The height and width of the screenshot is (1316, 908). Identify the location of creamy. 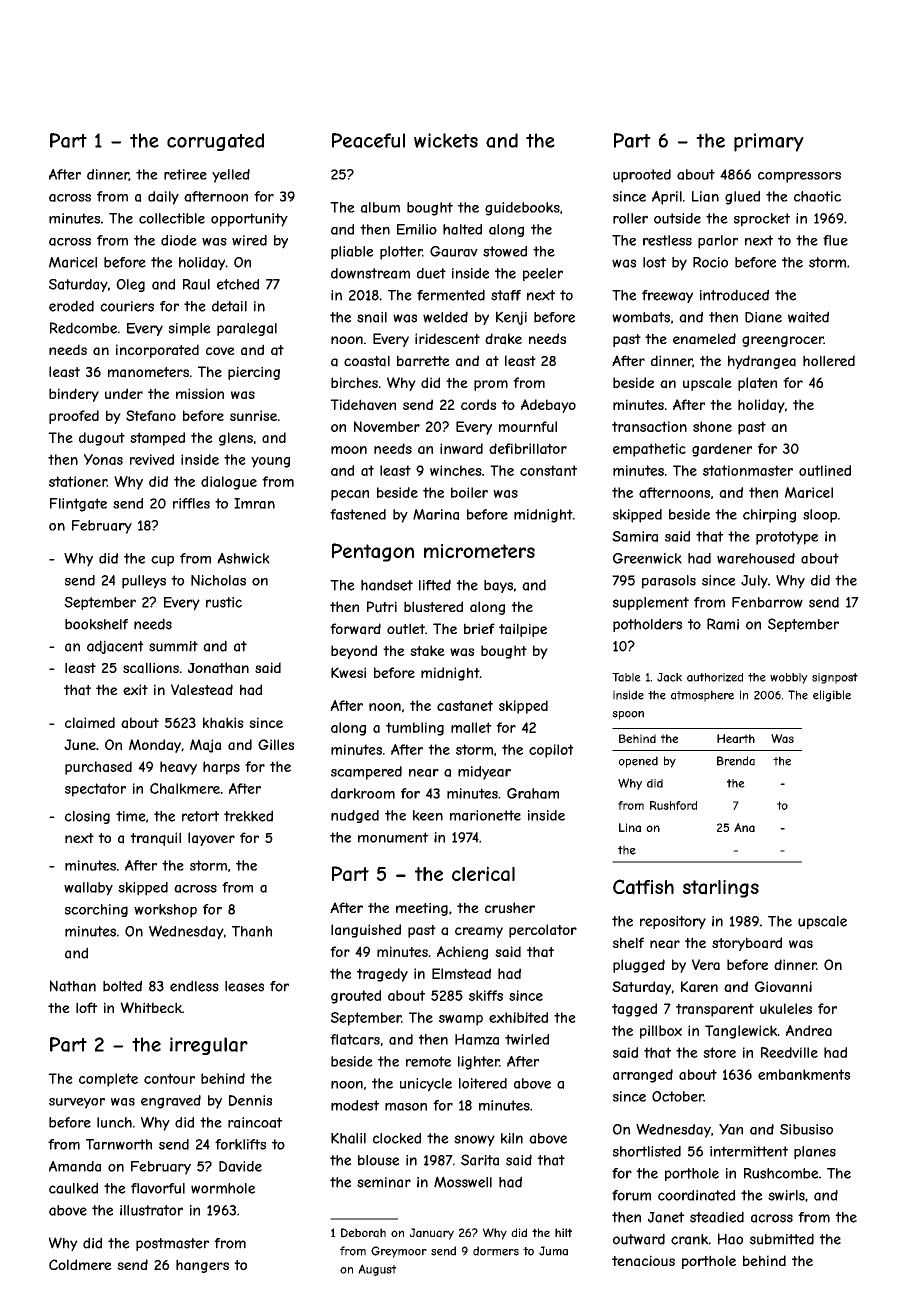
(479, 932).
